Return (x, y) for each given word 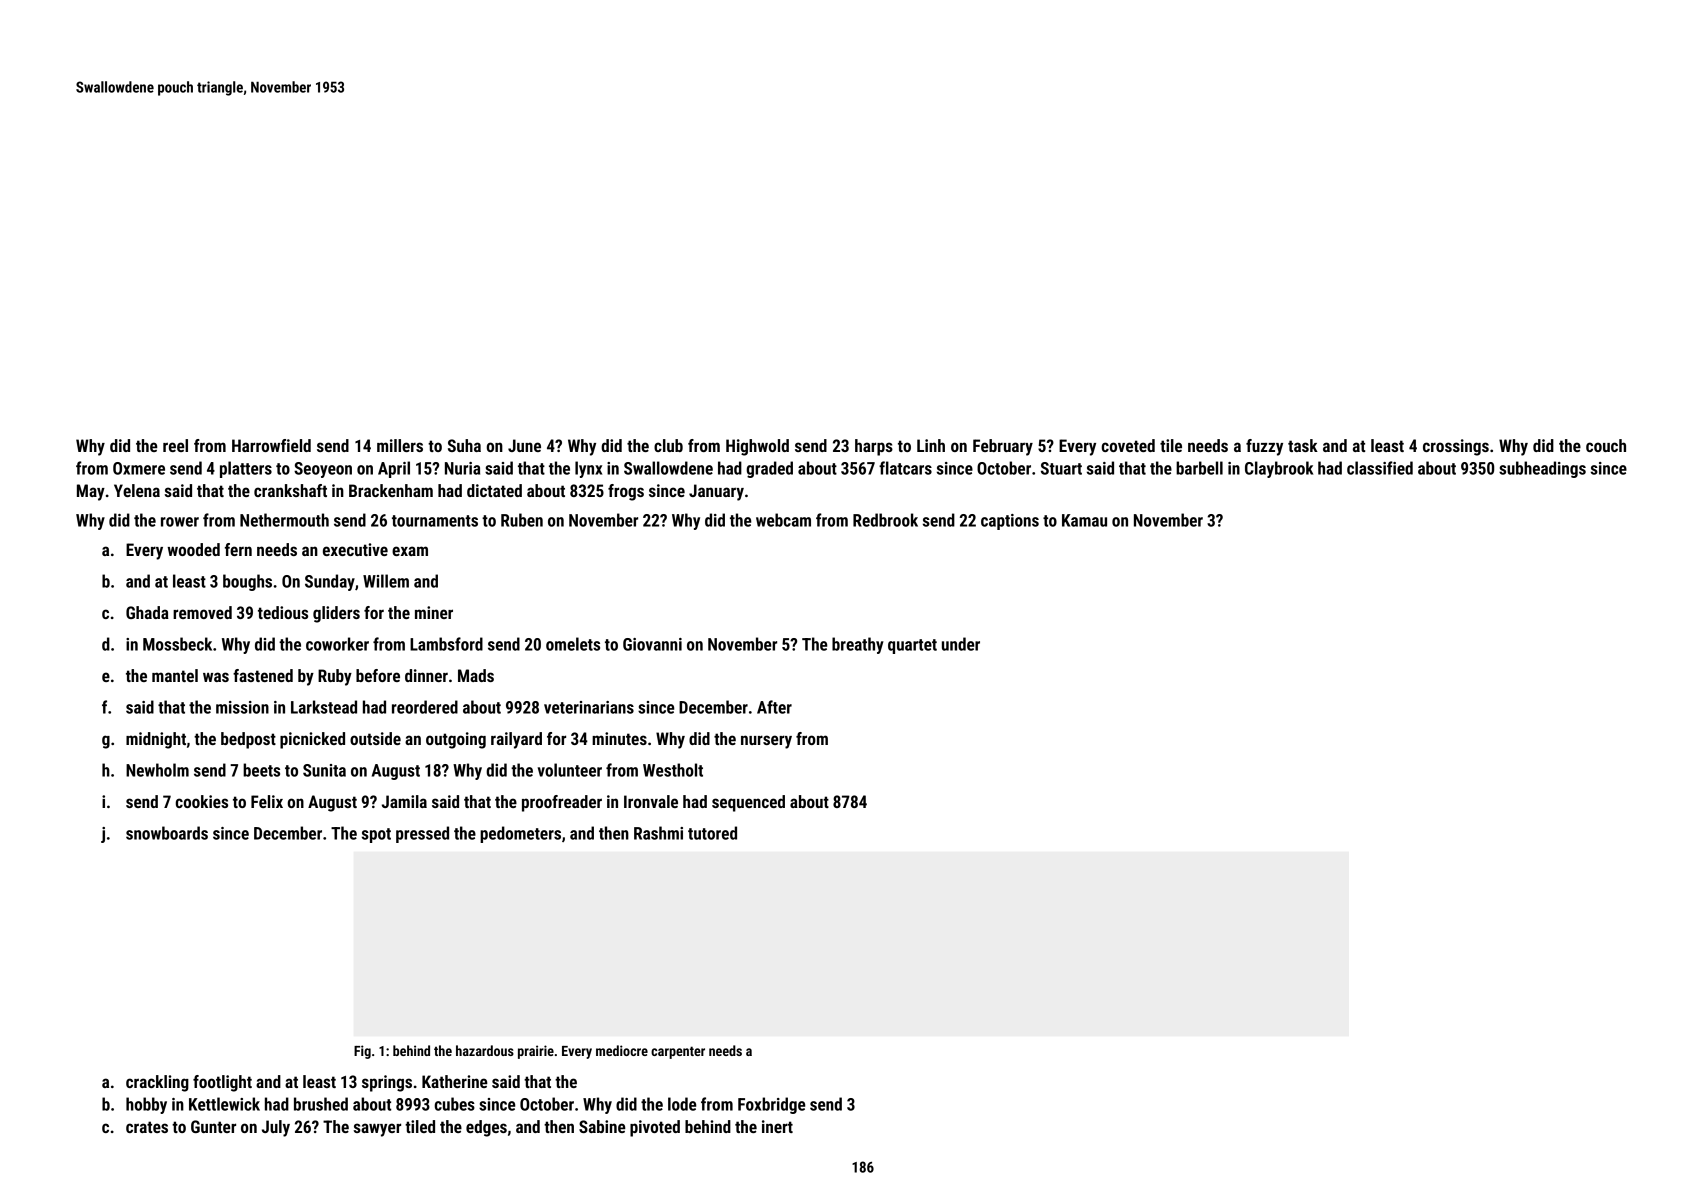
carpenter (678, 1052)
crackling (157, 1083)
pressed (422, 834)
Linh (931, 445)
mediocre (622, 1050)
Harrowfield (271, 445)
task (1303, 445)
